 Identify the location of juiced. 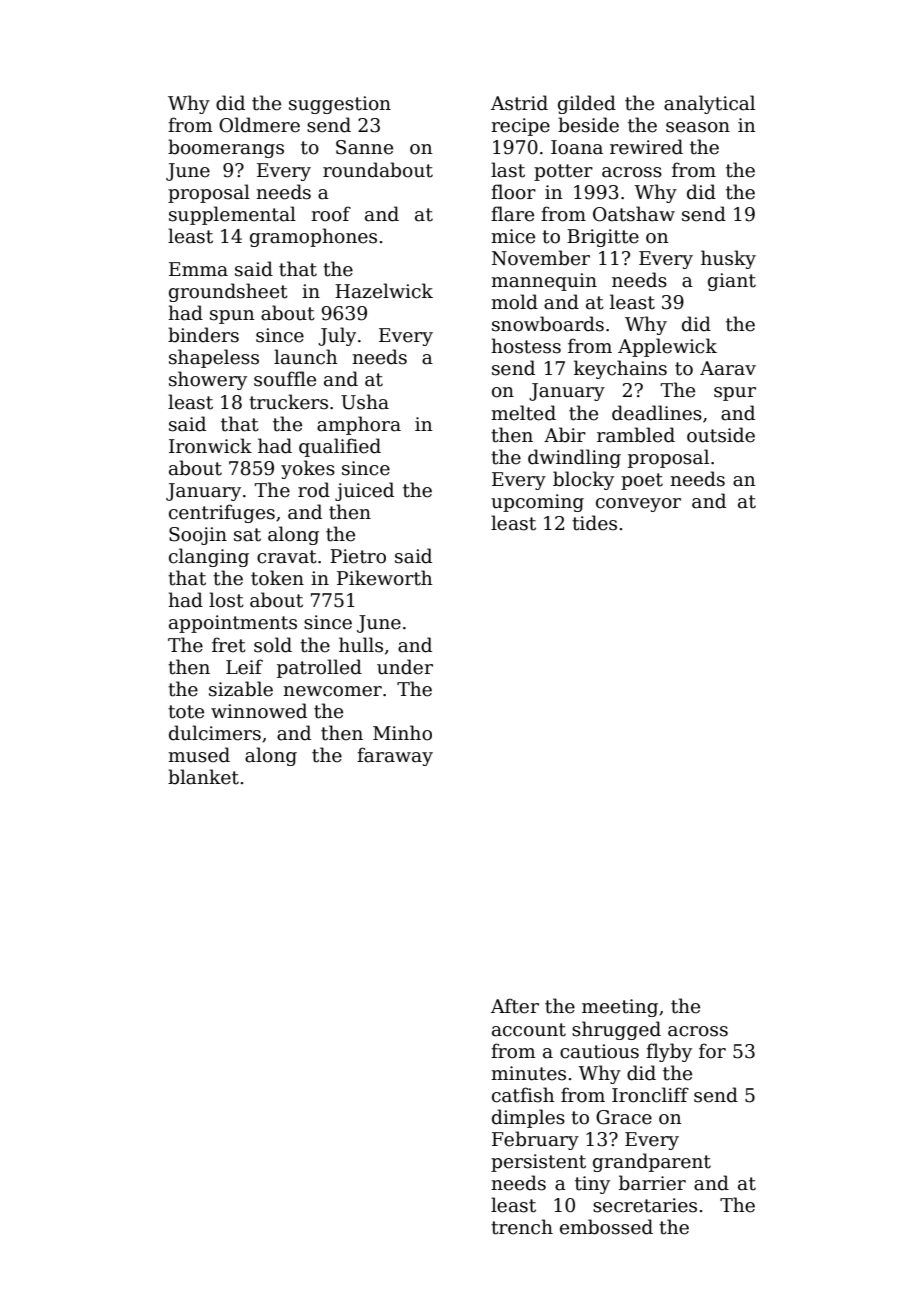
(364, 491).
